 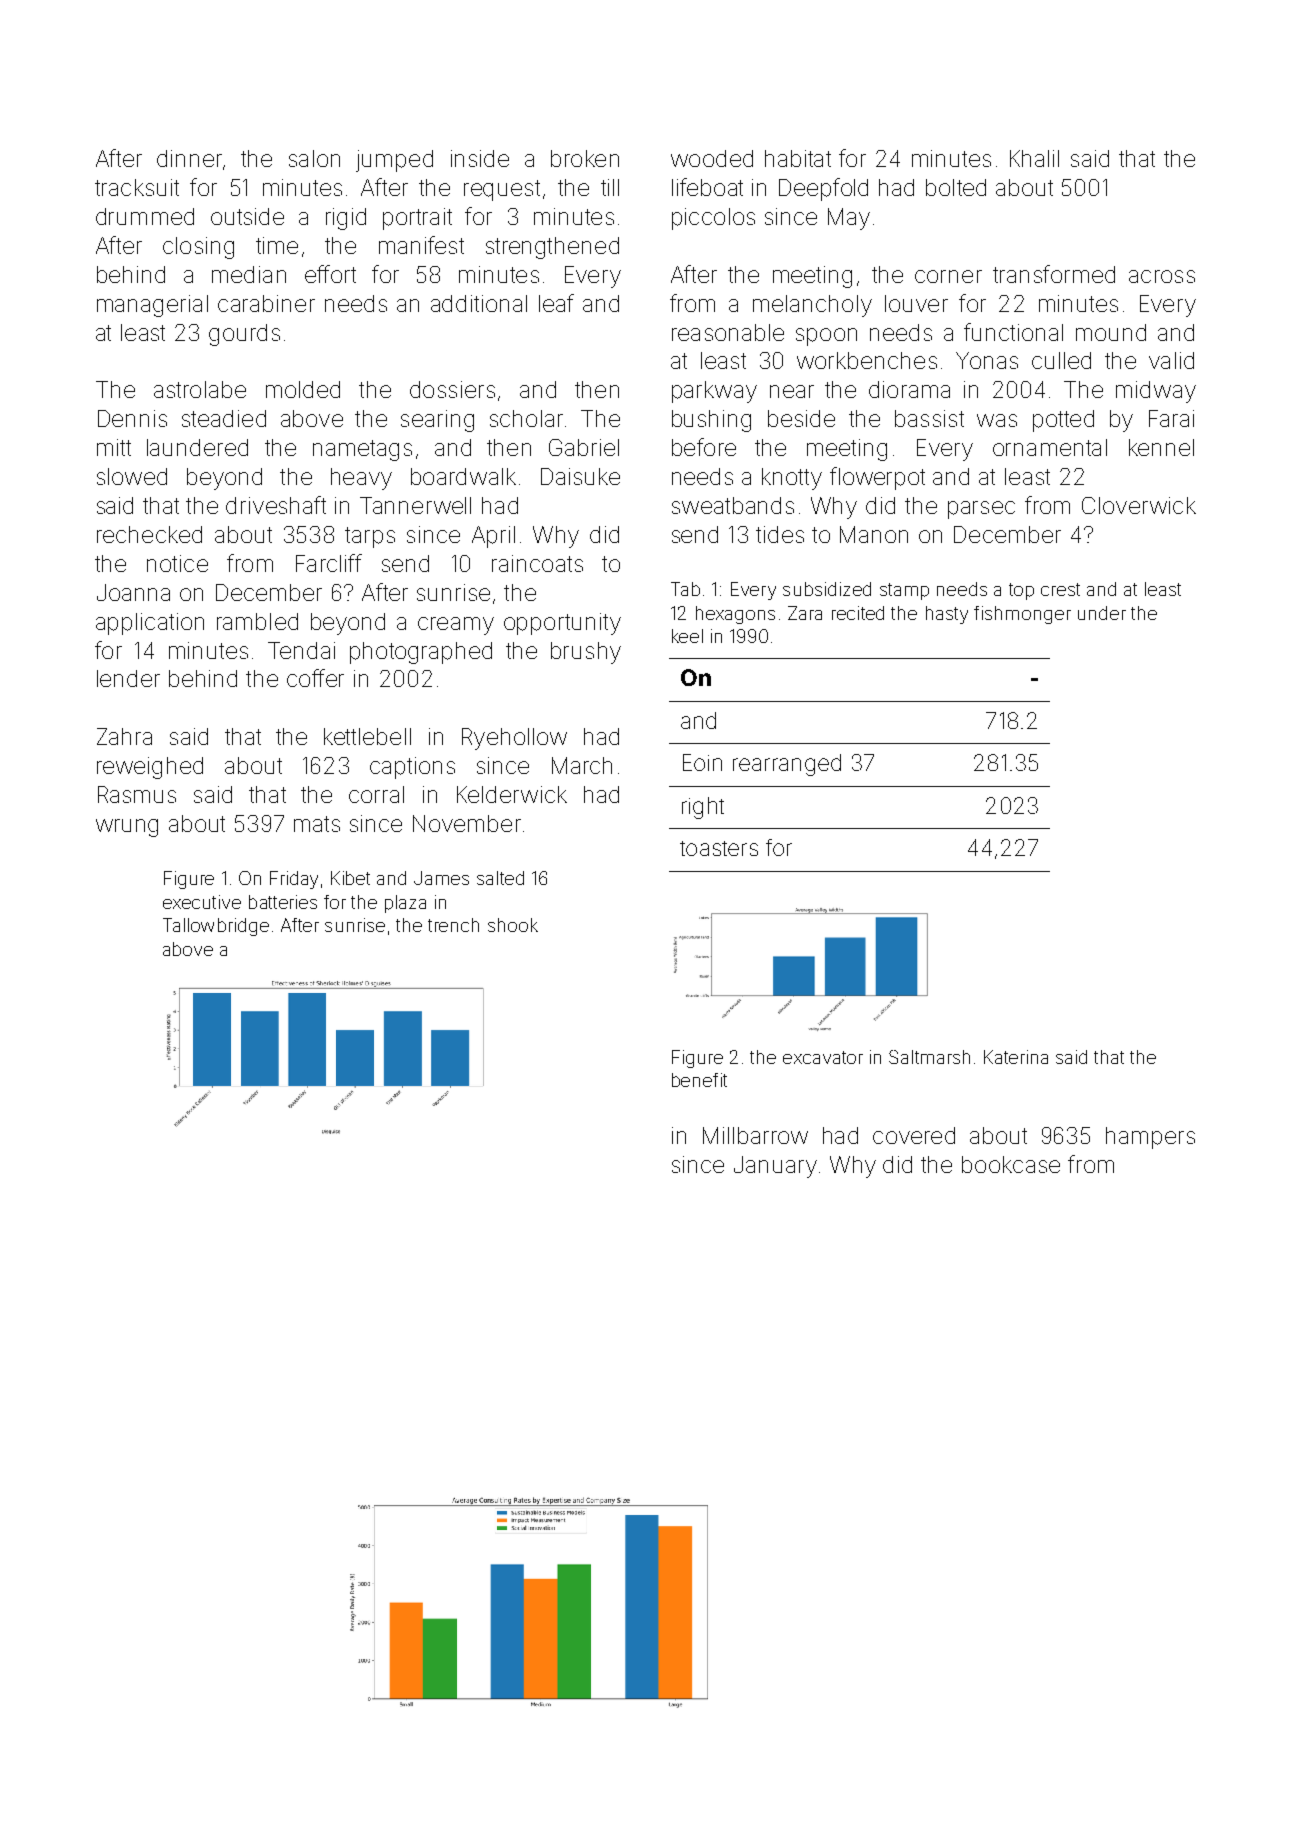 I want to click on shook, so click(x=513, y=925).
